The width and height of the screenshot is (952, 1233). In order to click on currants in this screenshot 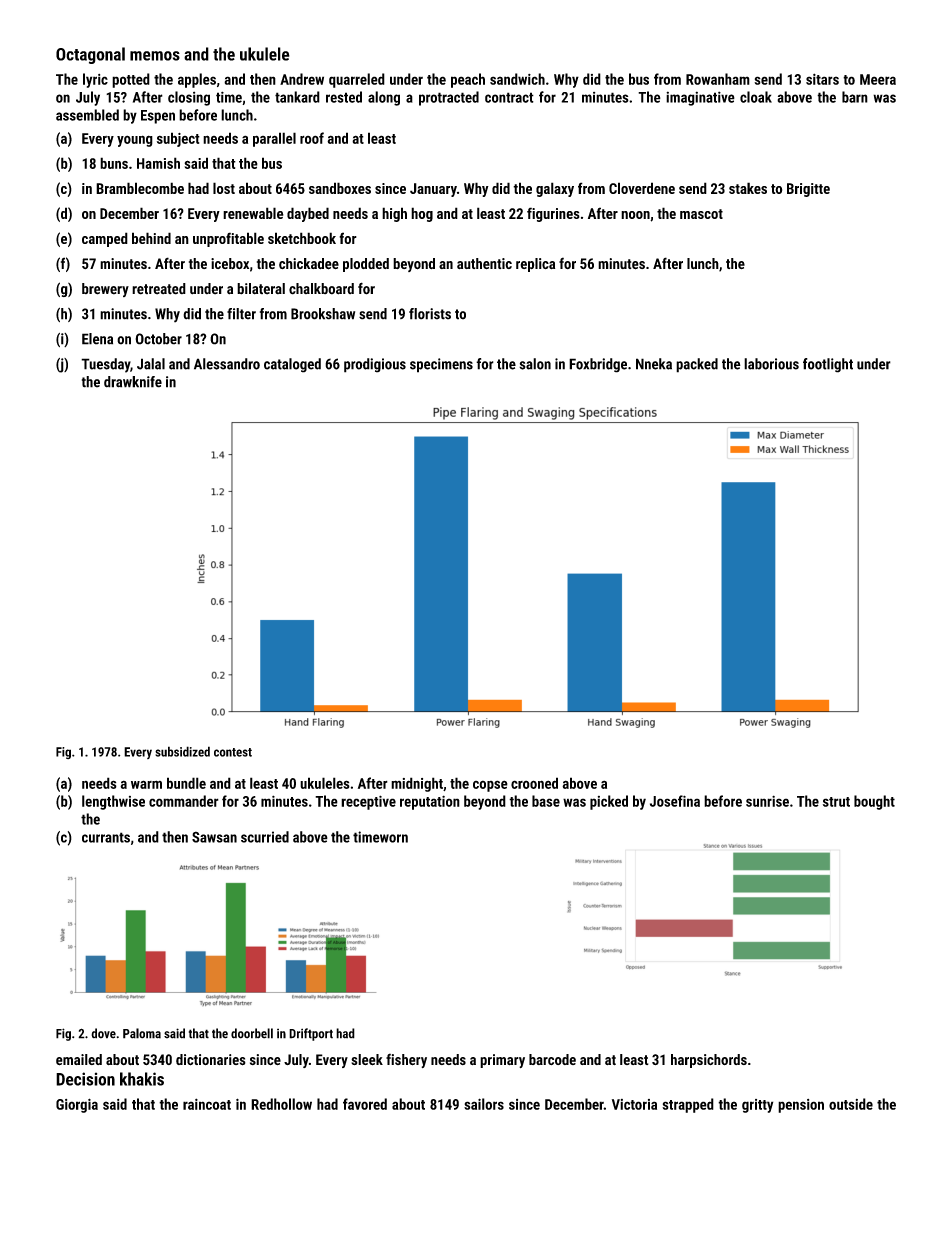, I will do `click(106, 837)`.
